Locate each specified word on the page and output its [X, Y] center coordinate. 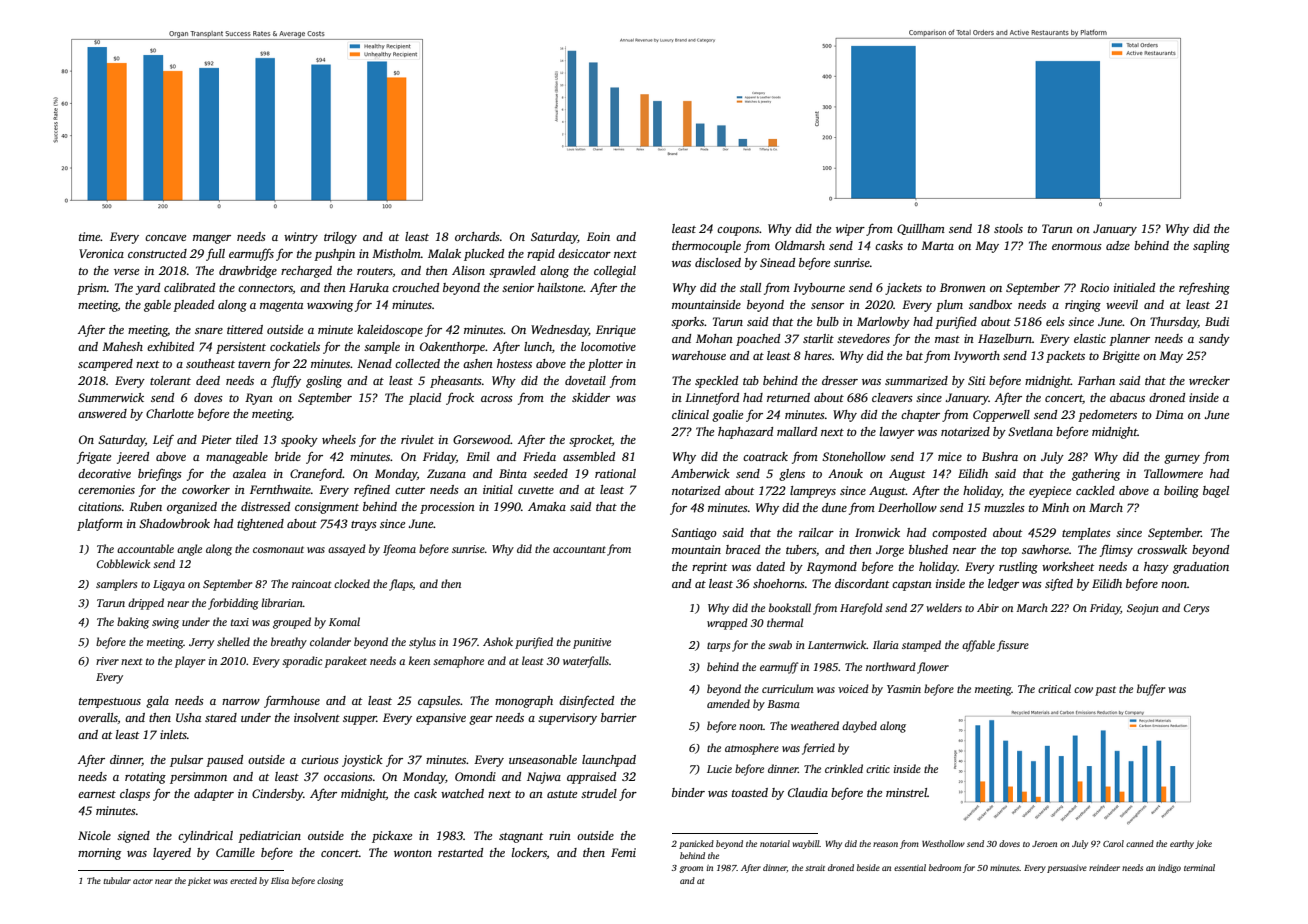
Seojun [1143, 609]
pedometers [1107, 416]
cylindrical [205, 837]
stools [1008, 228]
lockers [529, 852]
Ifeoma [399, 550]
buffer [1151, 690]
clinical [690, 414]
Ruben [145, 506]
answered [102, 413]
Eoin [598, 236]
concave [165, 238]
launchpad [609, 761]
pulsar [186, 761]
